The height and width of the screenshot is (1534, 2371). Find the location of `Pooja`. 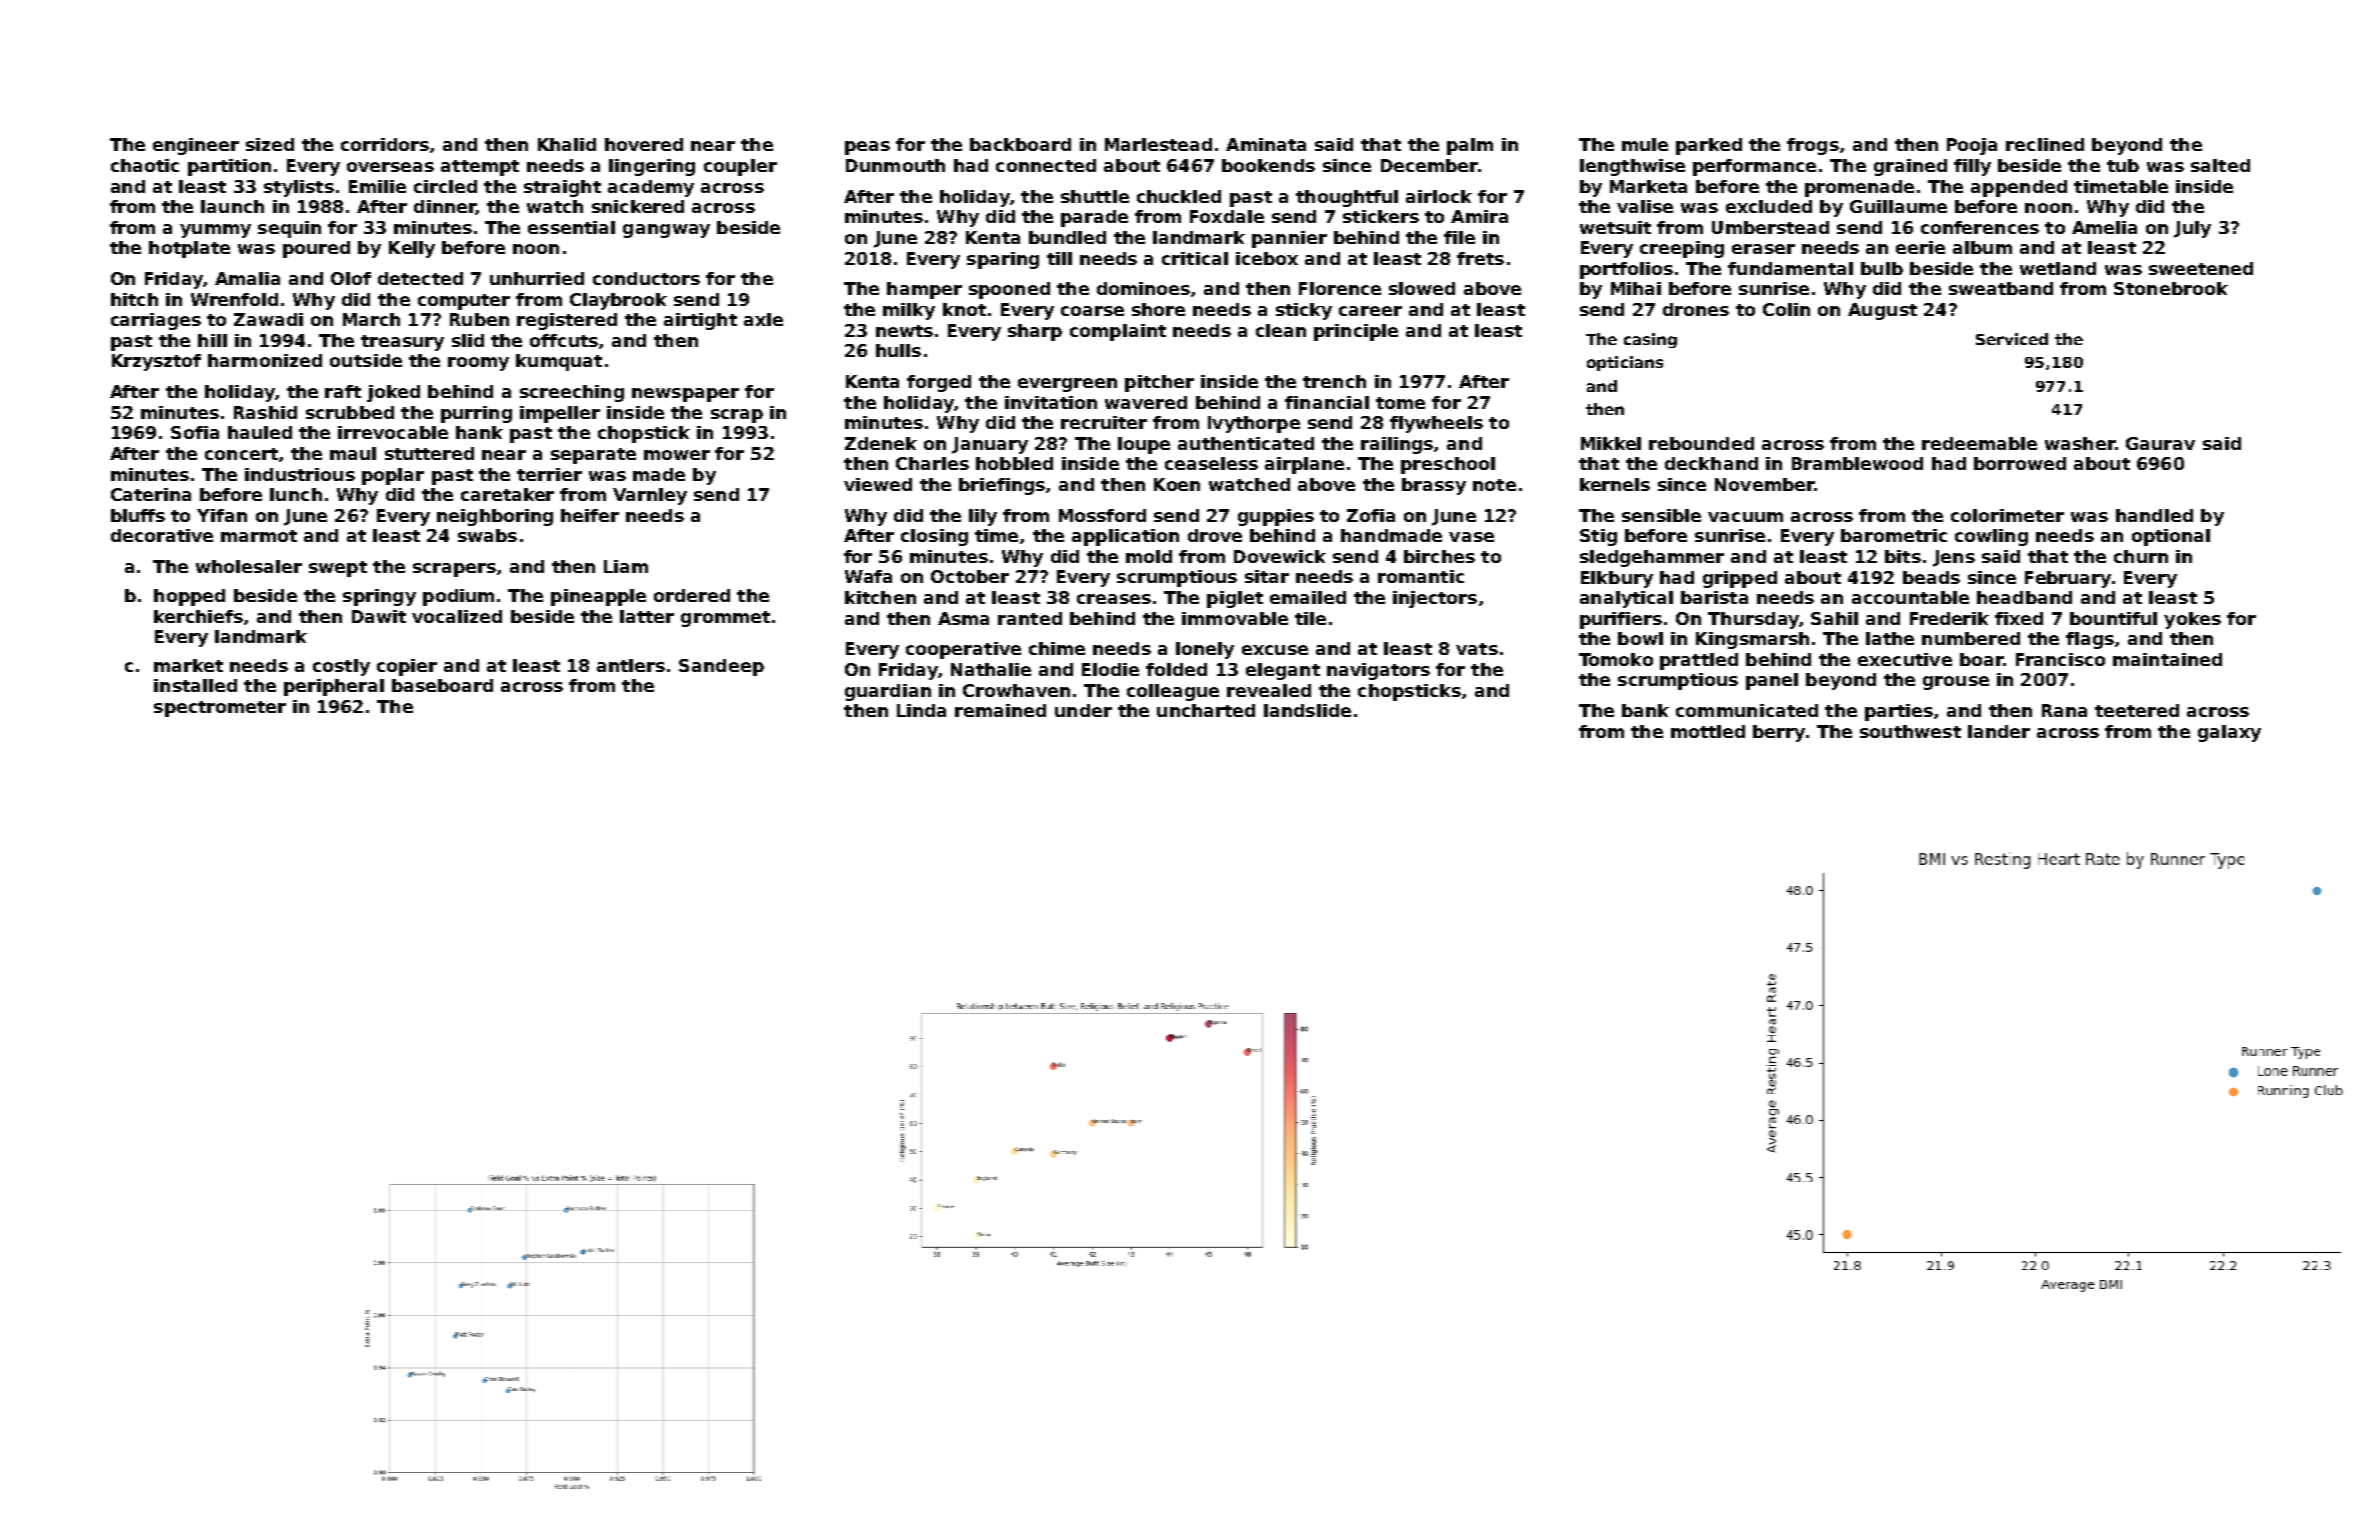

Pooja is located at coordinates (1972, 146).
